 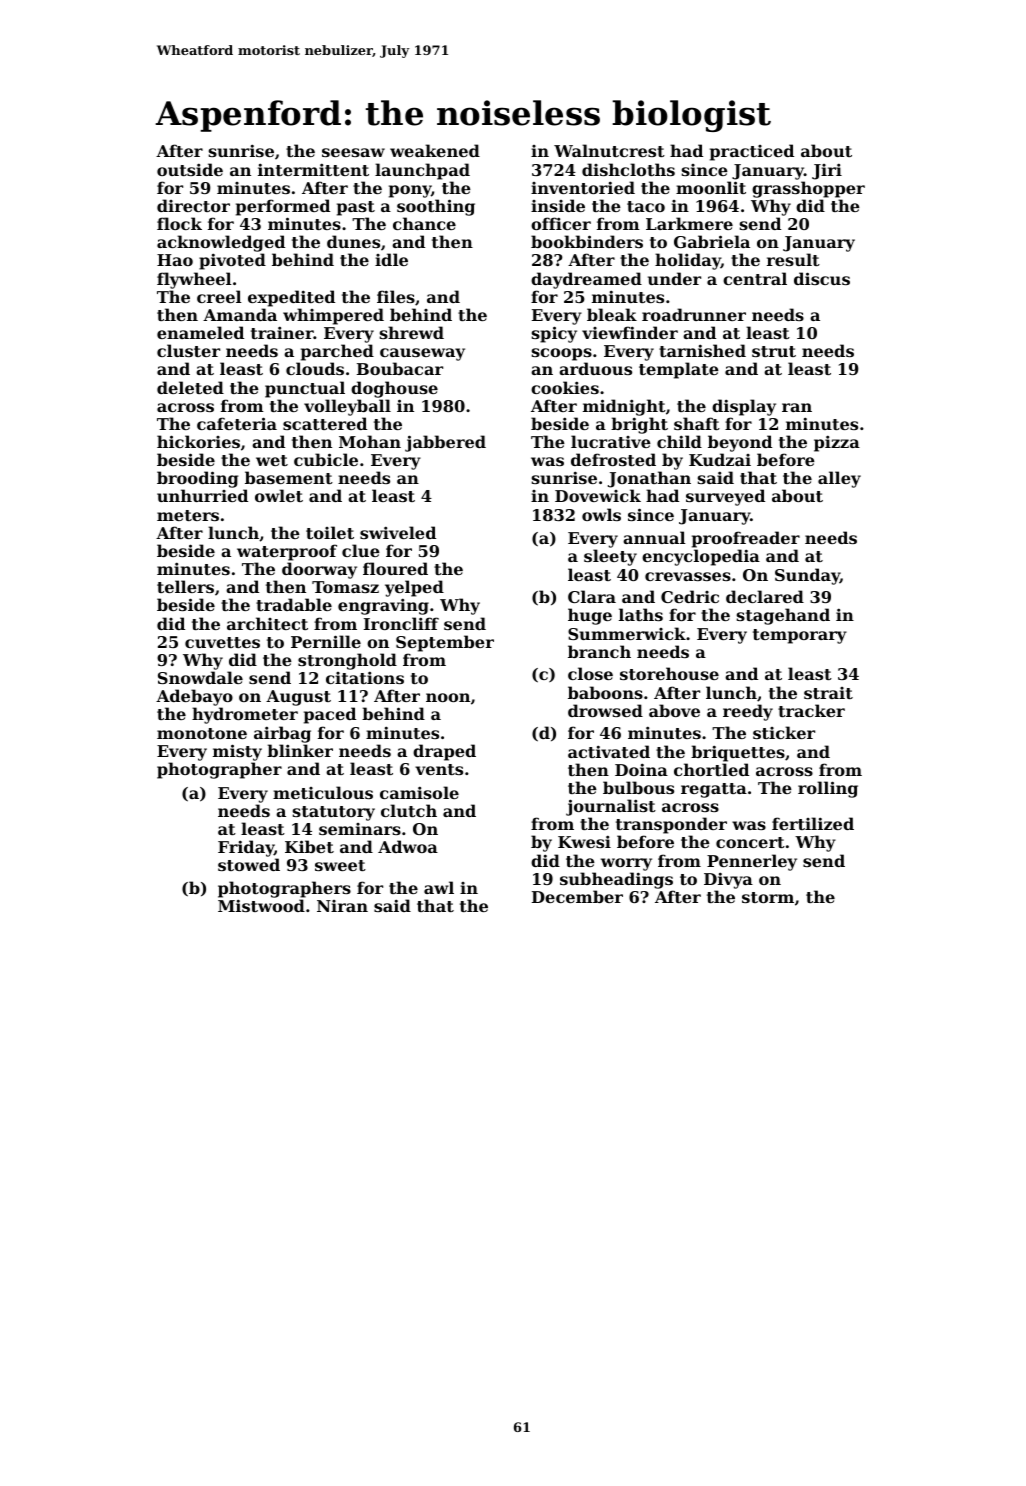 What do you see at coordinates (448, 697) in the screenshot?
I see `noon` at bounding box center [448, 697].
